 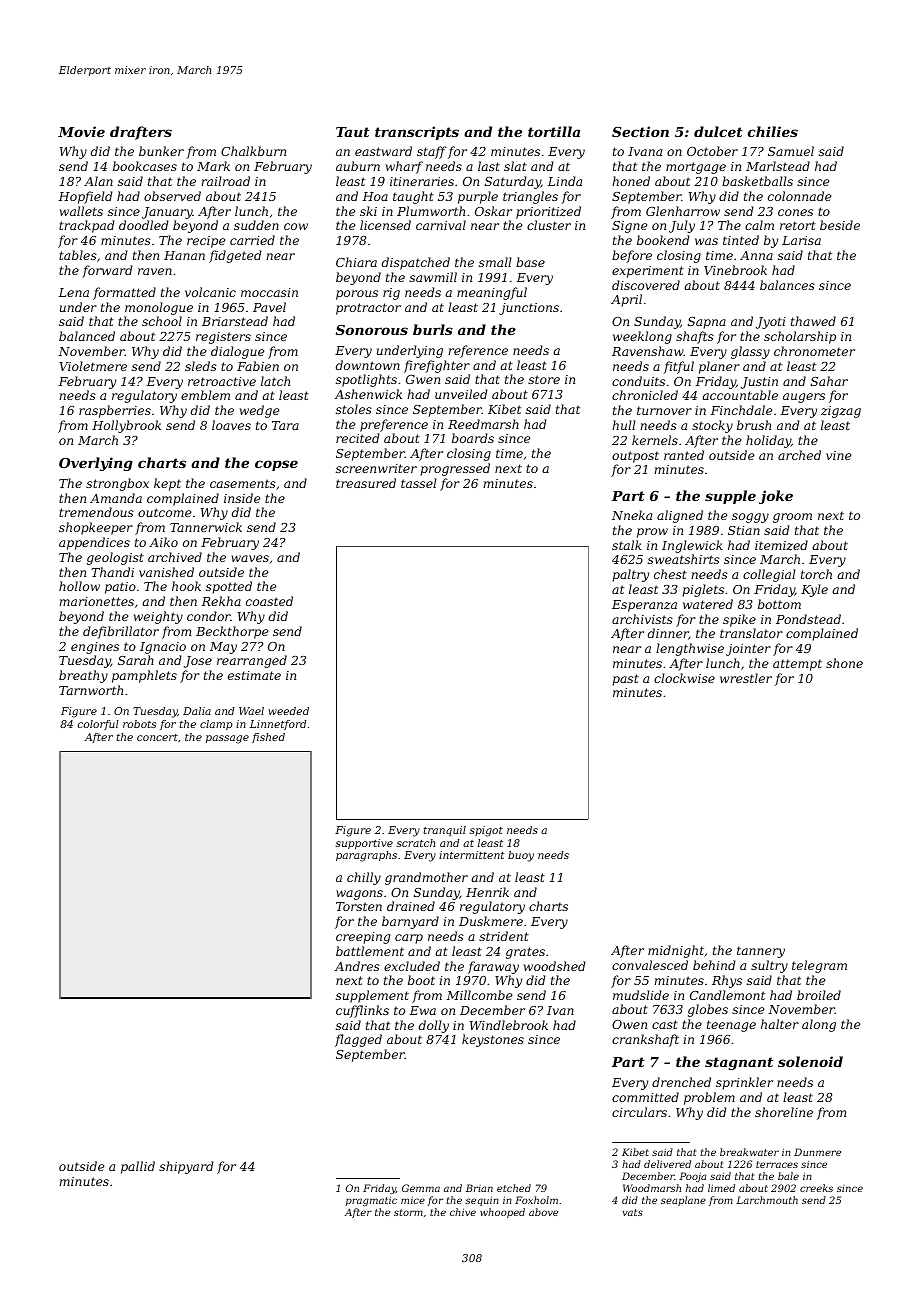 What do you see at coordinates (417, 133) in the screenshot?
I see `transcripts` at bounding box center [417, 133].
